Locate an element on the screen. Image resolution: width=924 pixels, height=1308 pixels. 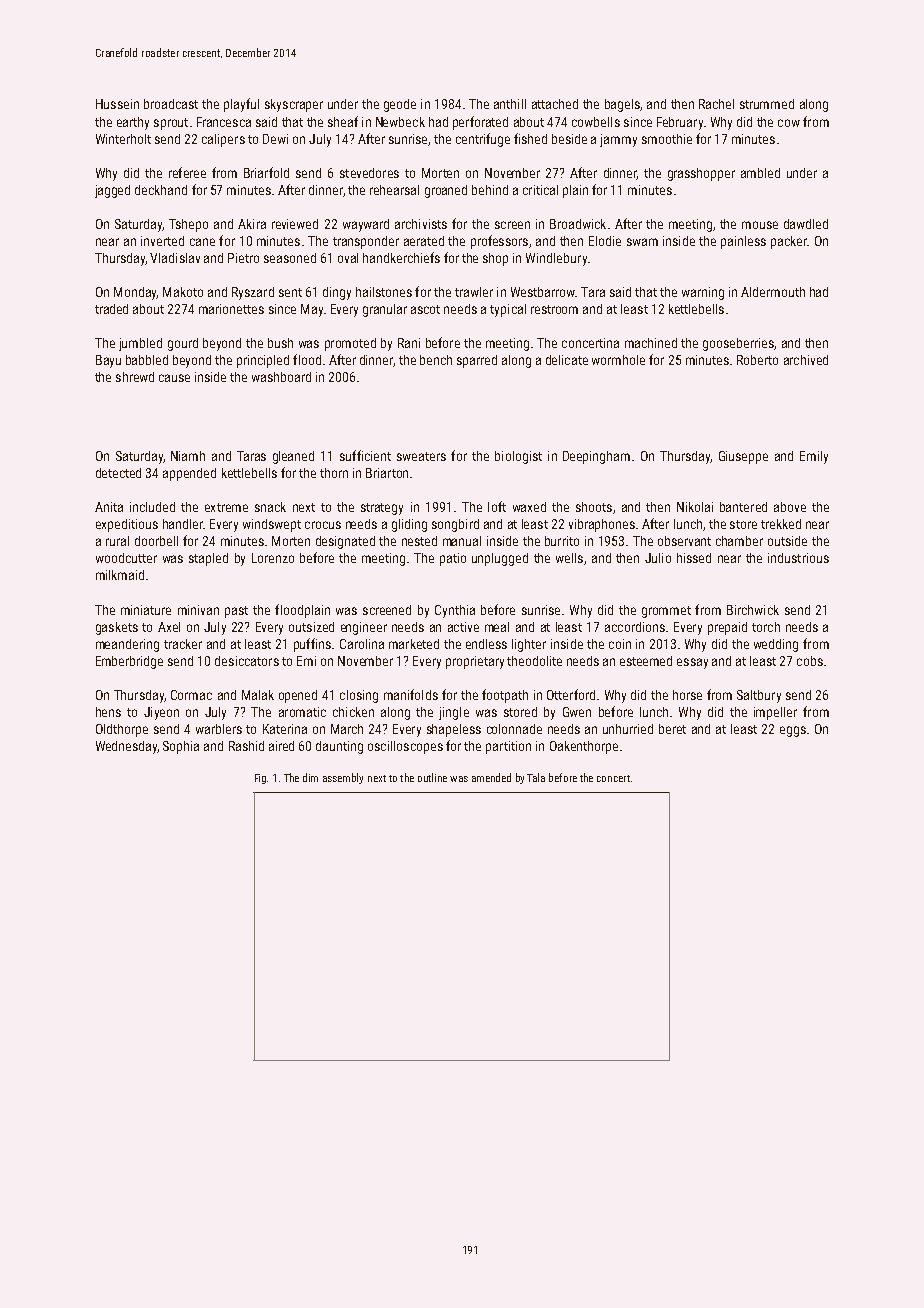
Anita is located at coordinates (109, 507).
